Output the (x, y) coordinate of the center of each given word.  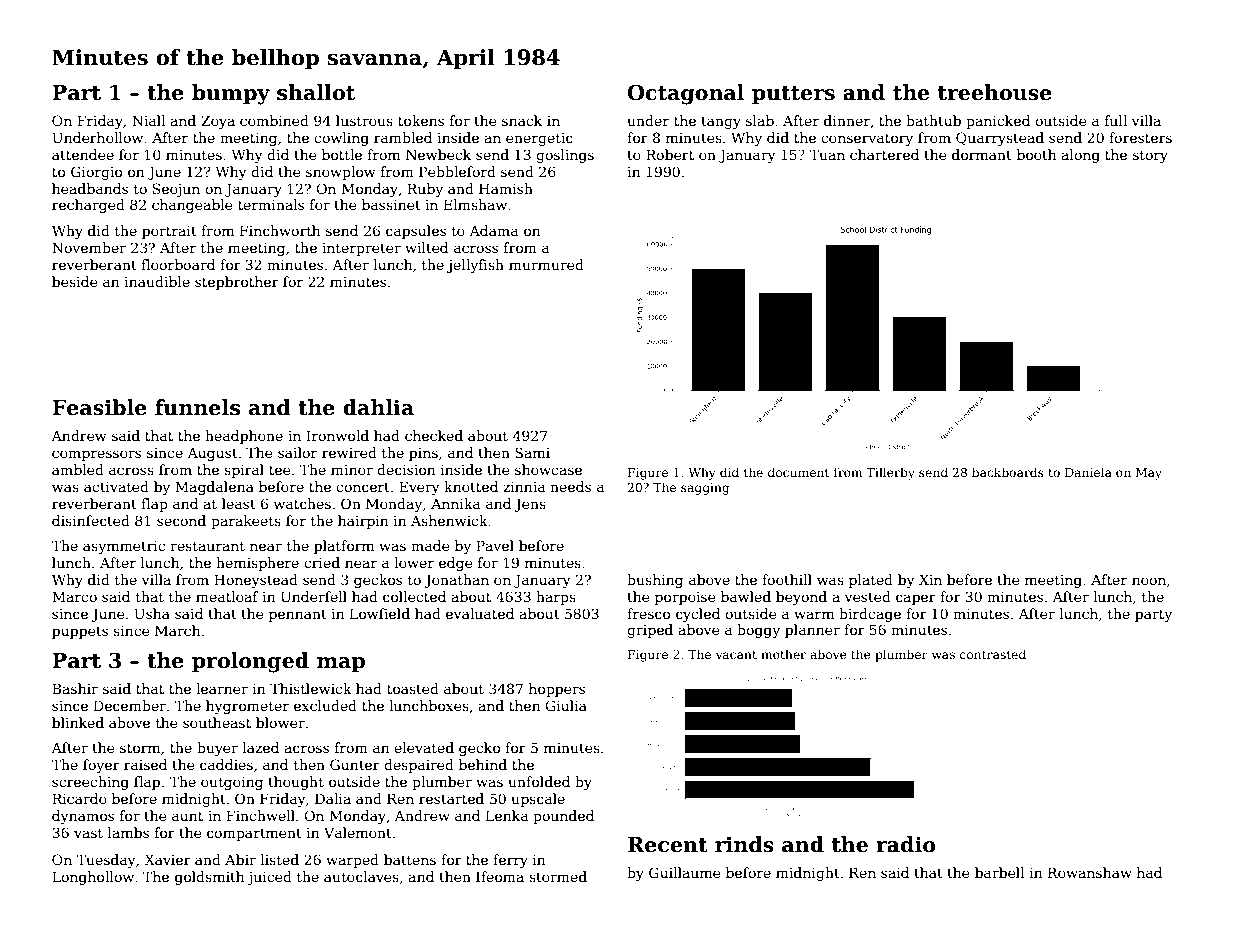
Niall (149, 120)
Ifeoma (500, 876)
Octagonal (686, 94)
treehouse (995, 92)
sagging (705, 489)
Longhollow (93, 878)
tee (279, 470)
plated (871, 581)
